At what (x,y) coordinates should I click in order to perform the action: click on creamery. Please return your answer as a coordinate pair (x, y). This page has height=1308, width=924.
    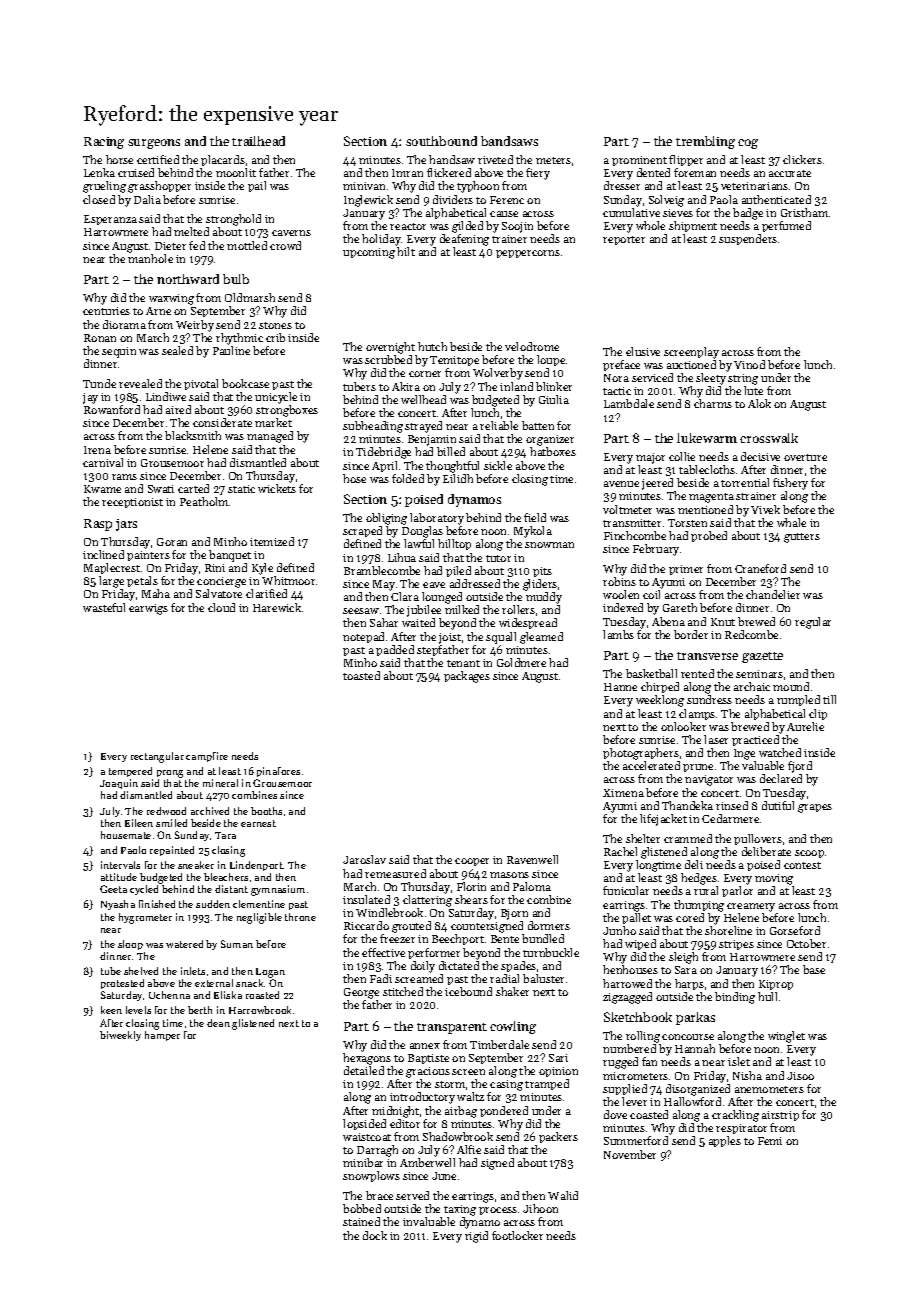
    Looking at the image, I should click on (751, 907).
